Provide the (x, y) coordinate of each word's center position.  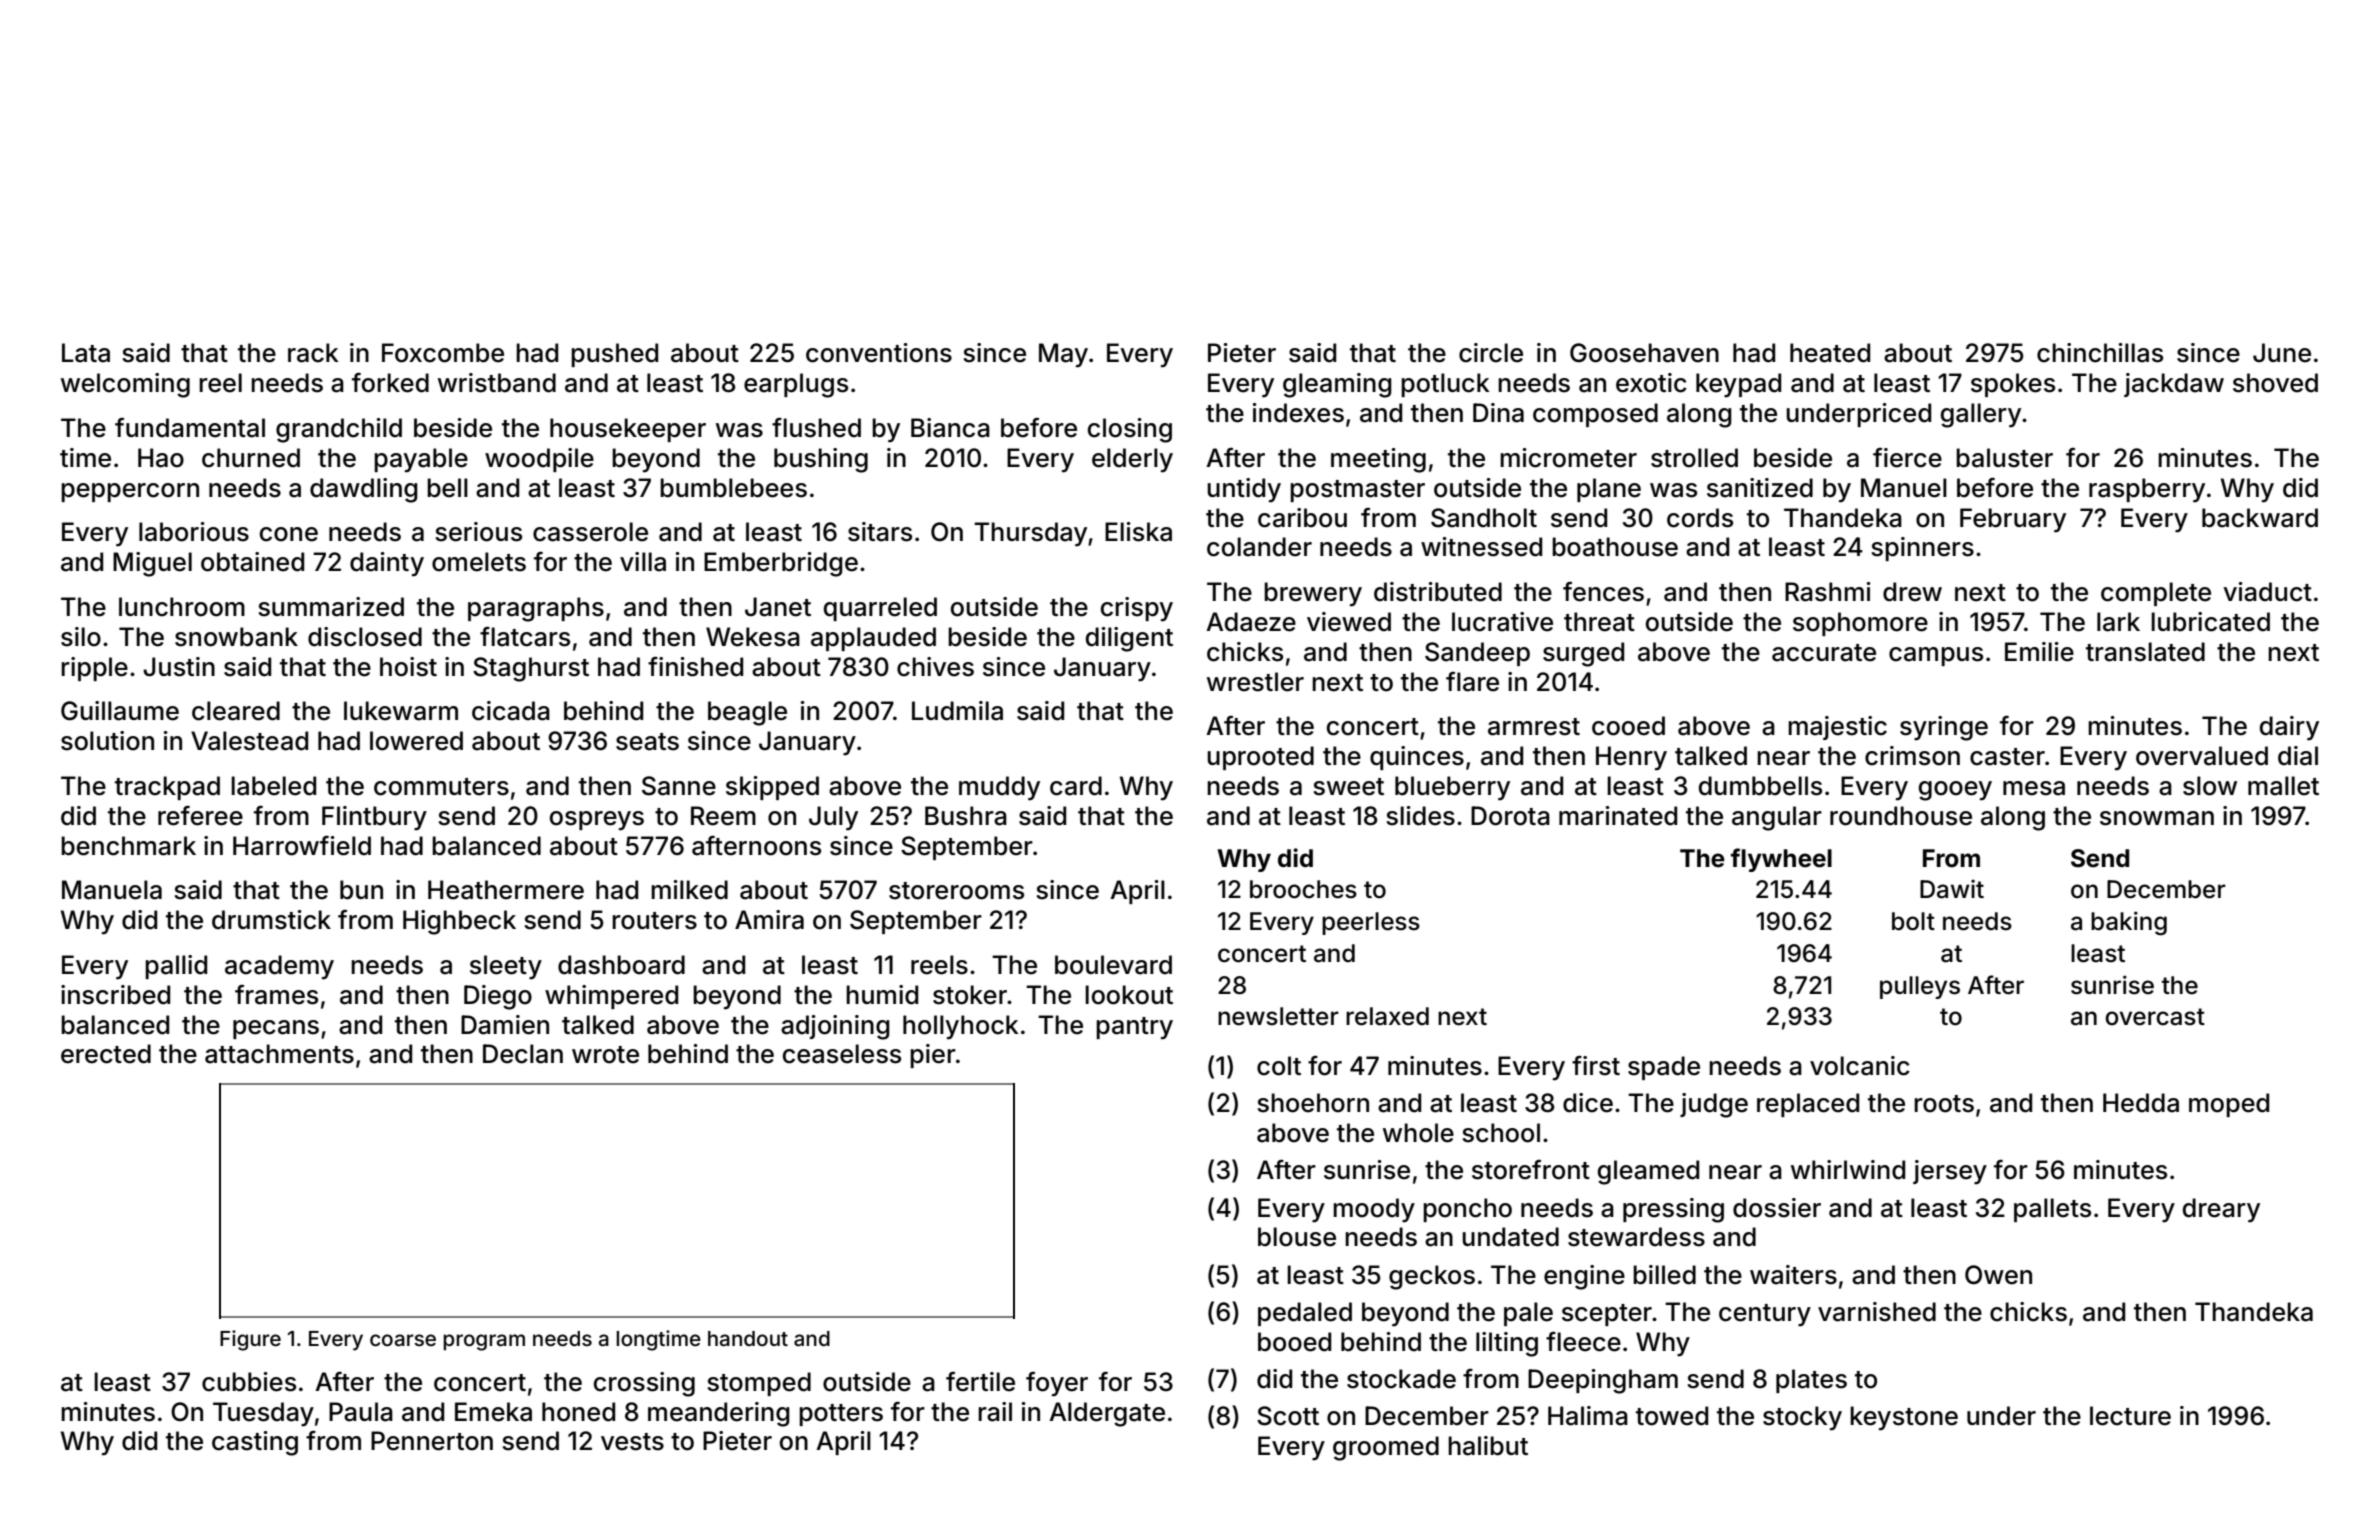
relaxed (1387, 1016)
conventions (879, 353)
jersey (1950, 1172)
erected (106, 1054)
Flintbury (374, 818)
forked (390, 383)
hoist (408, 667)
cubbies (249, 1382)
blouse (1297, 1237)
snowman (2157, 818)
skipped (772, 788)
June (2282, 353)
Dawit (1952, 889)
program (484, 1342)
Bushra (966, 816)
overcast (2155, 1017)
